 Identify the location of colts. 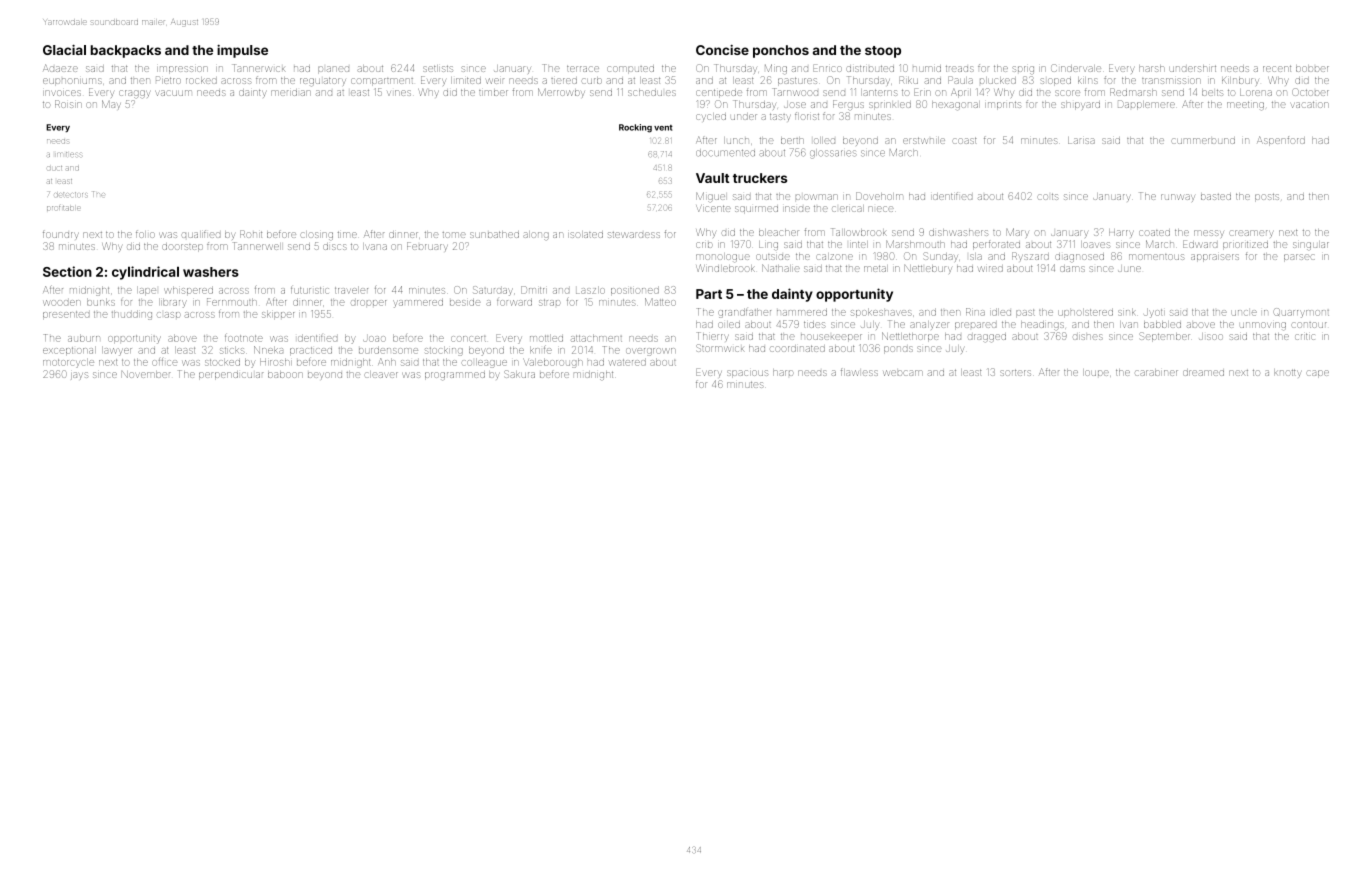
(1048, 196).
